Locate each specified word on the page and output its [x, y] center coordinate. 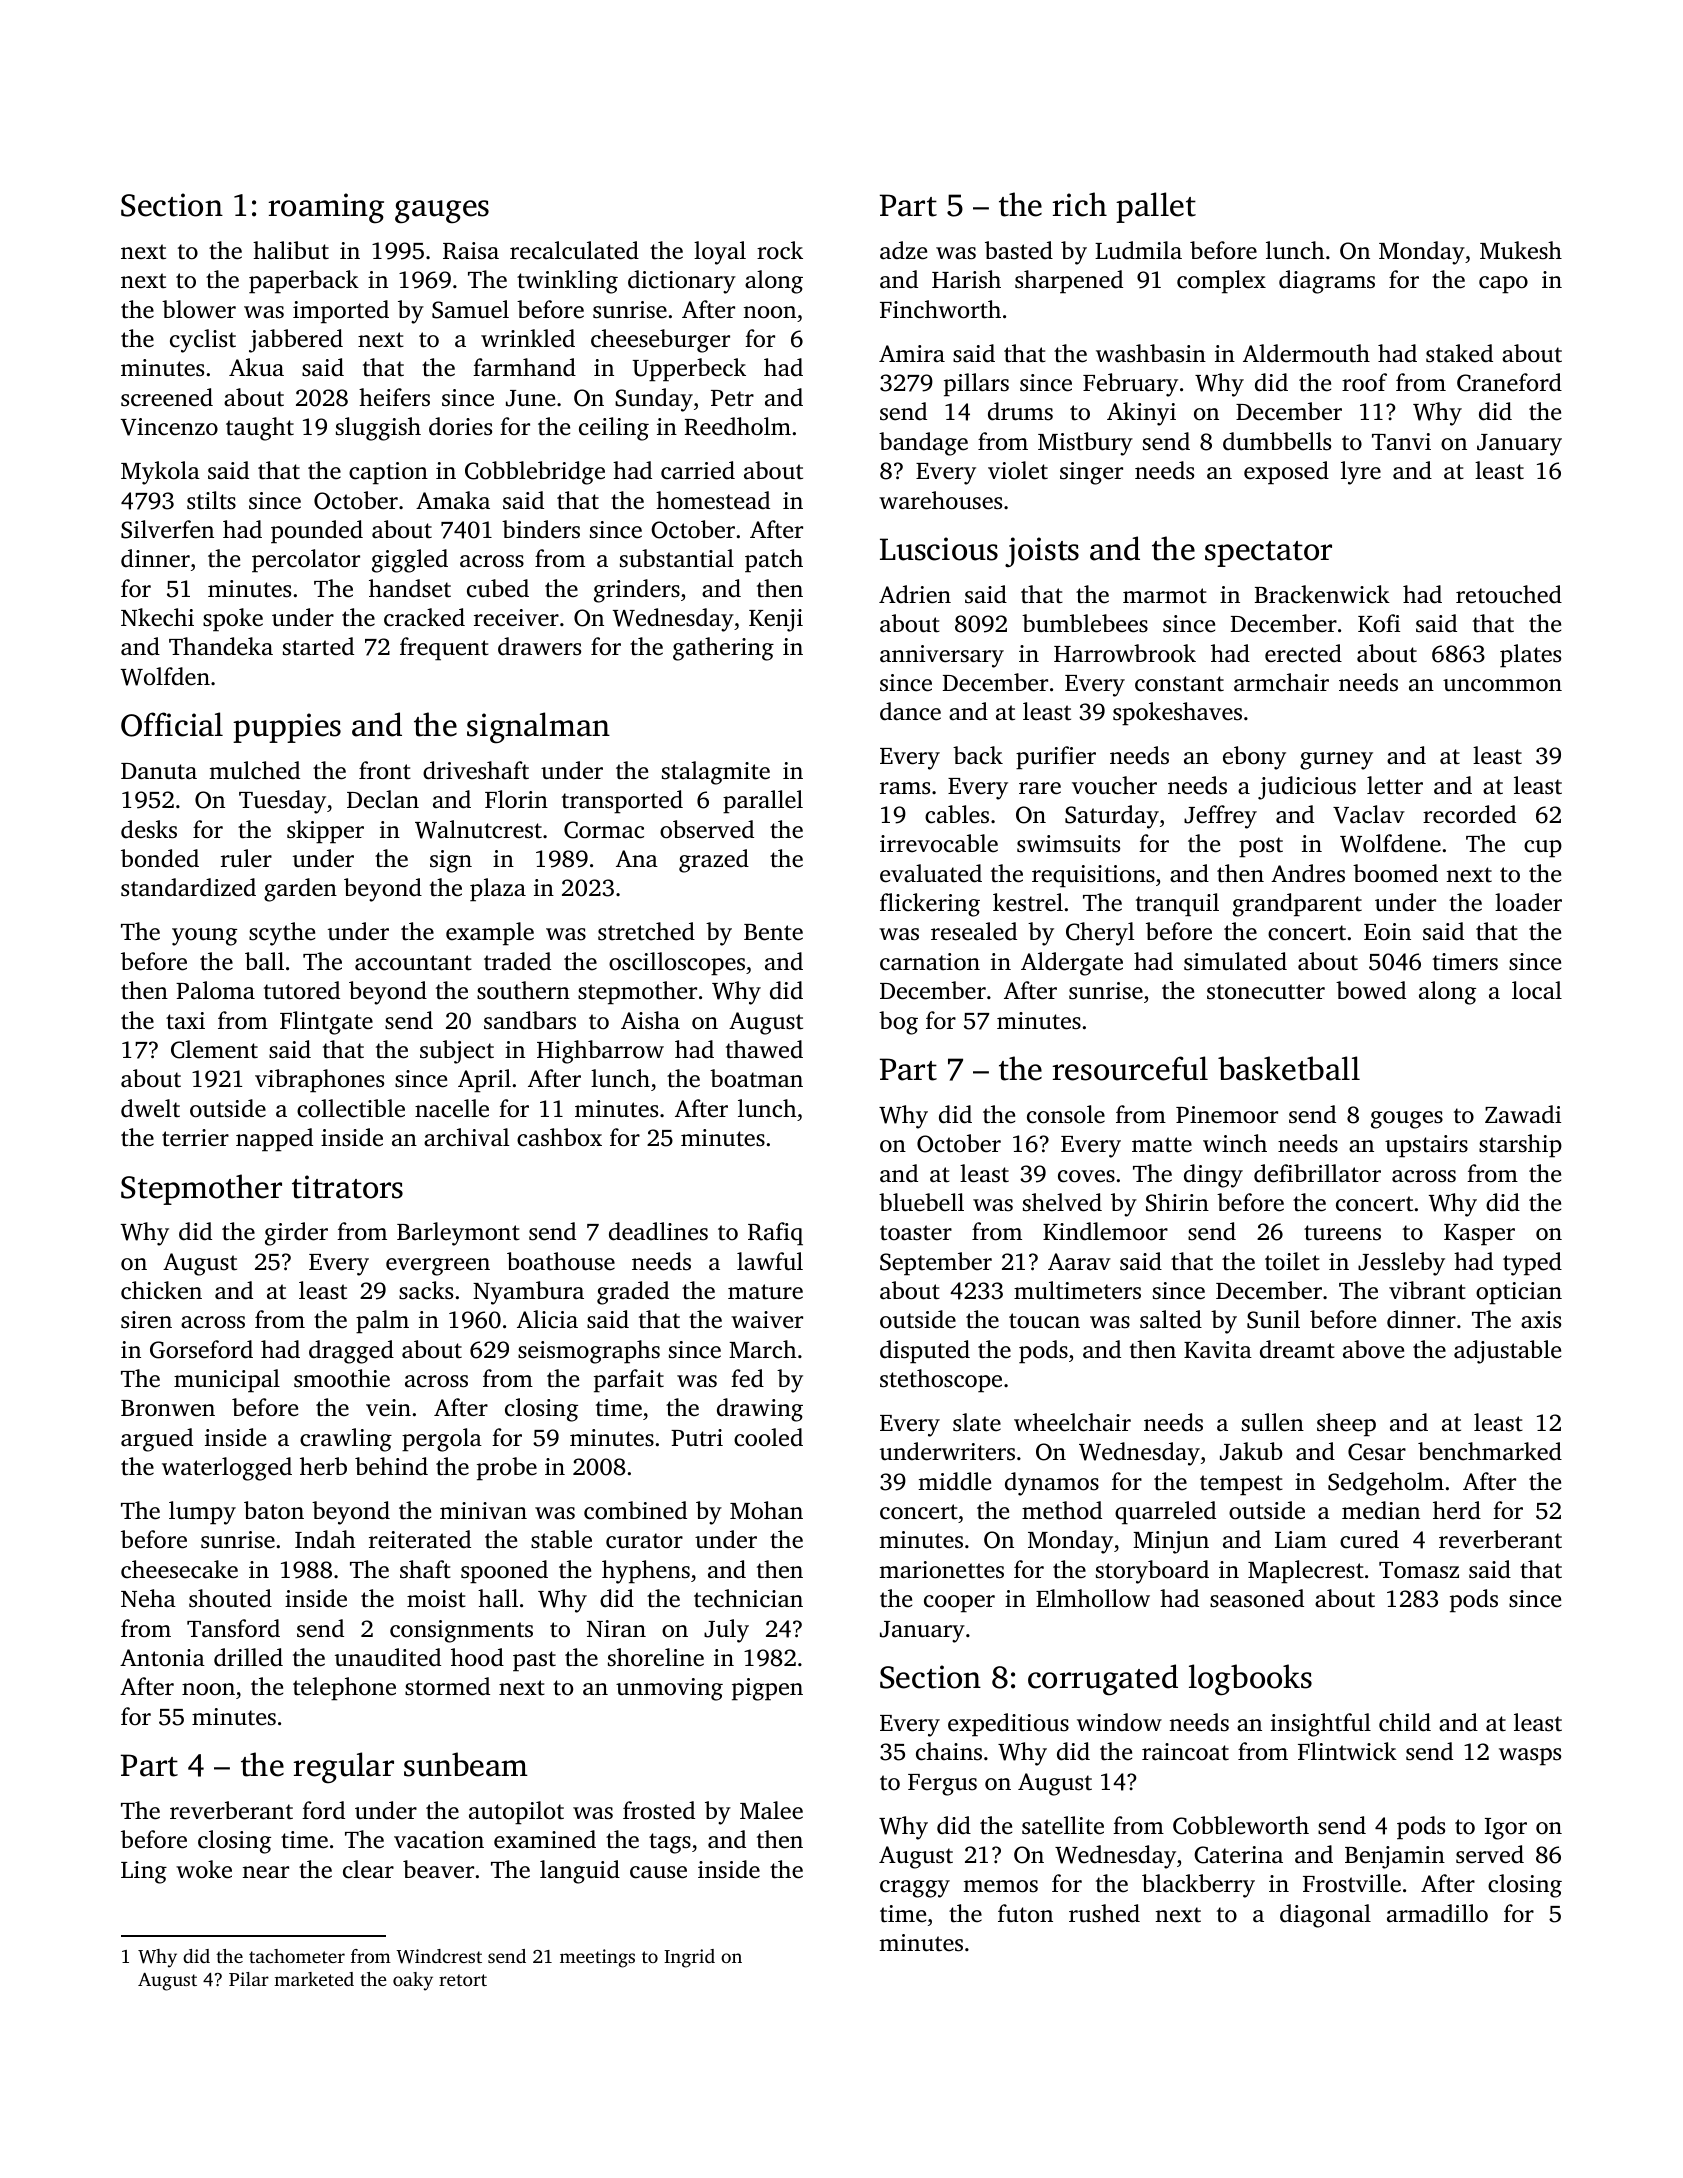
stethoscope [941, 1381]
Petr [732, 398]
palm [382, 1322]
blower [199, 309]
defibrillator [1317, 1173]
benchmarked [1490, 1451]
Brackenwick [1322, 594]
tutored [302, 990]
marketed [314, 1979]
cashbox [559, 1137]
